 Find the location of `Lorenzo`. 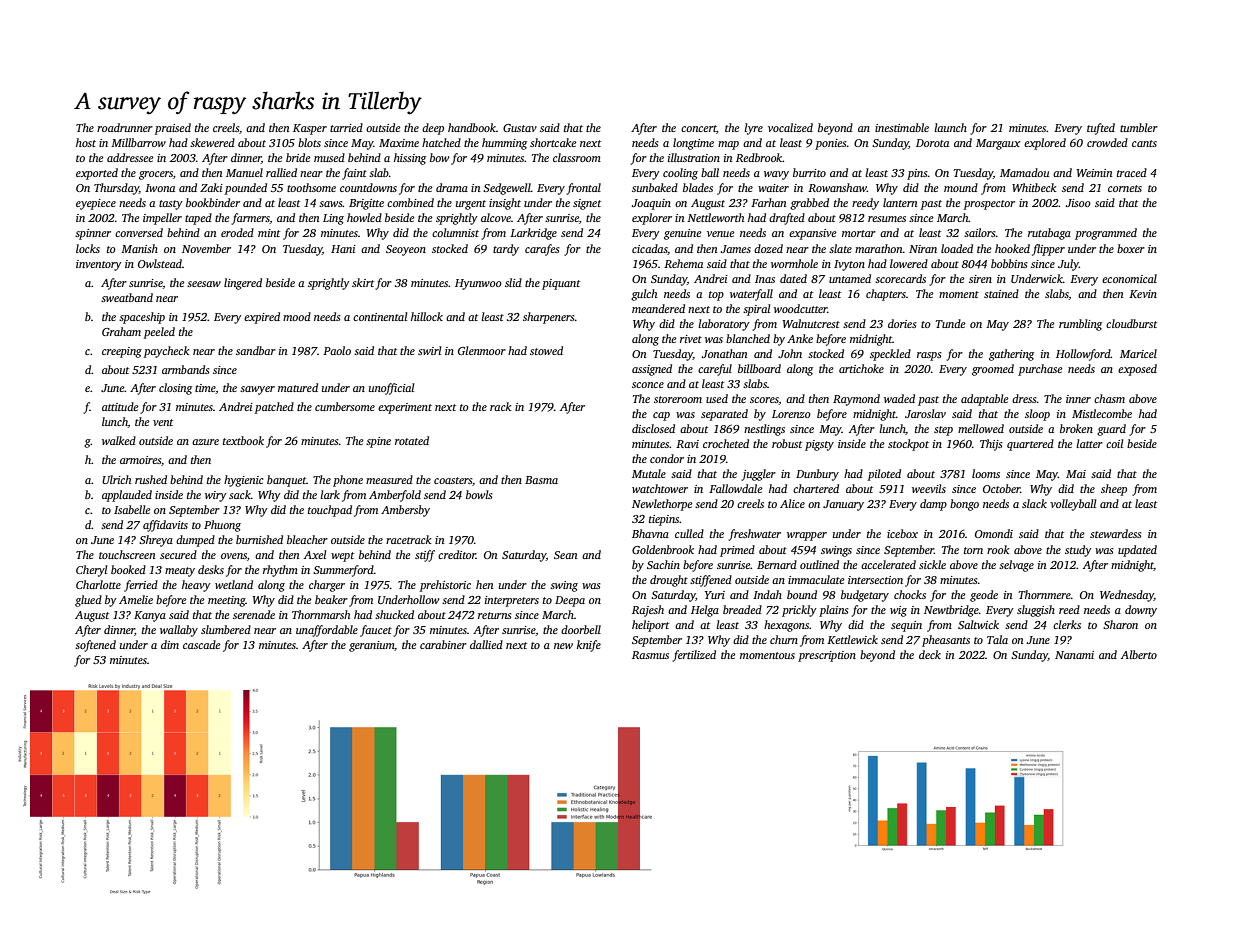

Lorenzo is located at coordinates (791, 414).
